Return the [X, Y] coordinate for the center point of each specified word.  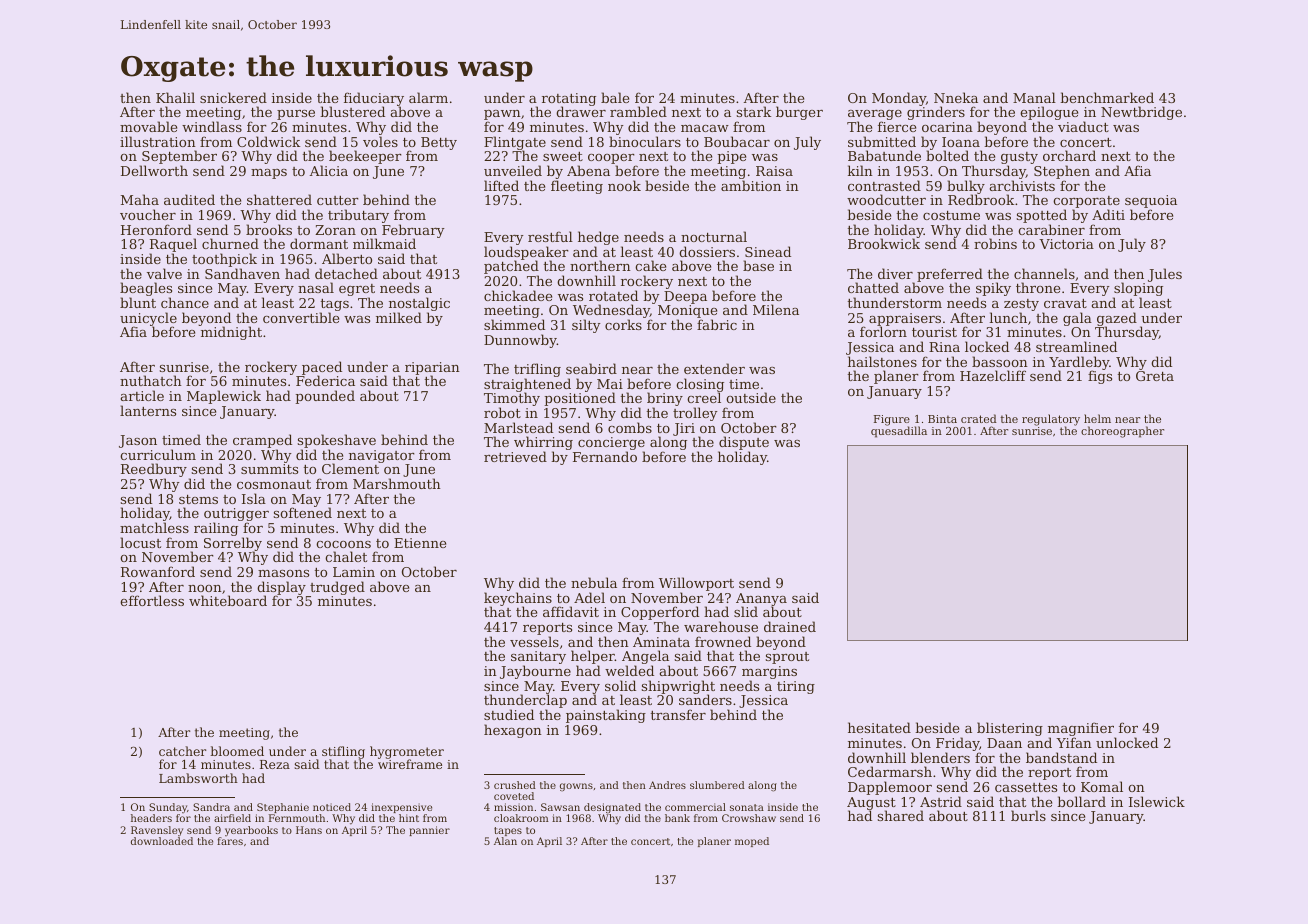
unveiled [513, 170]
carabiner [1051, 229]
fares [230, 841]
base [758, 265]
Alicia [329, 170]
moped [752, 842]
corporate [1086, 202]
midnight [231, 333]
